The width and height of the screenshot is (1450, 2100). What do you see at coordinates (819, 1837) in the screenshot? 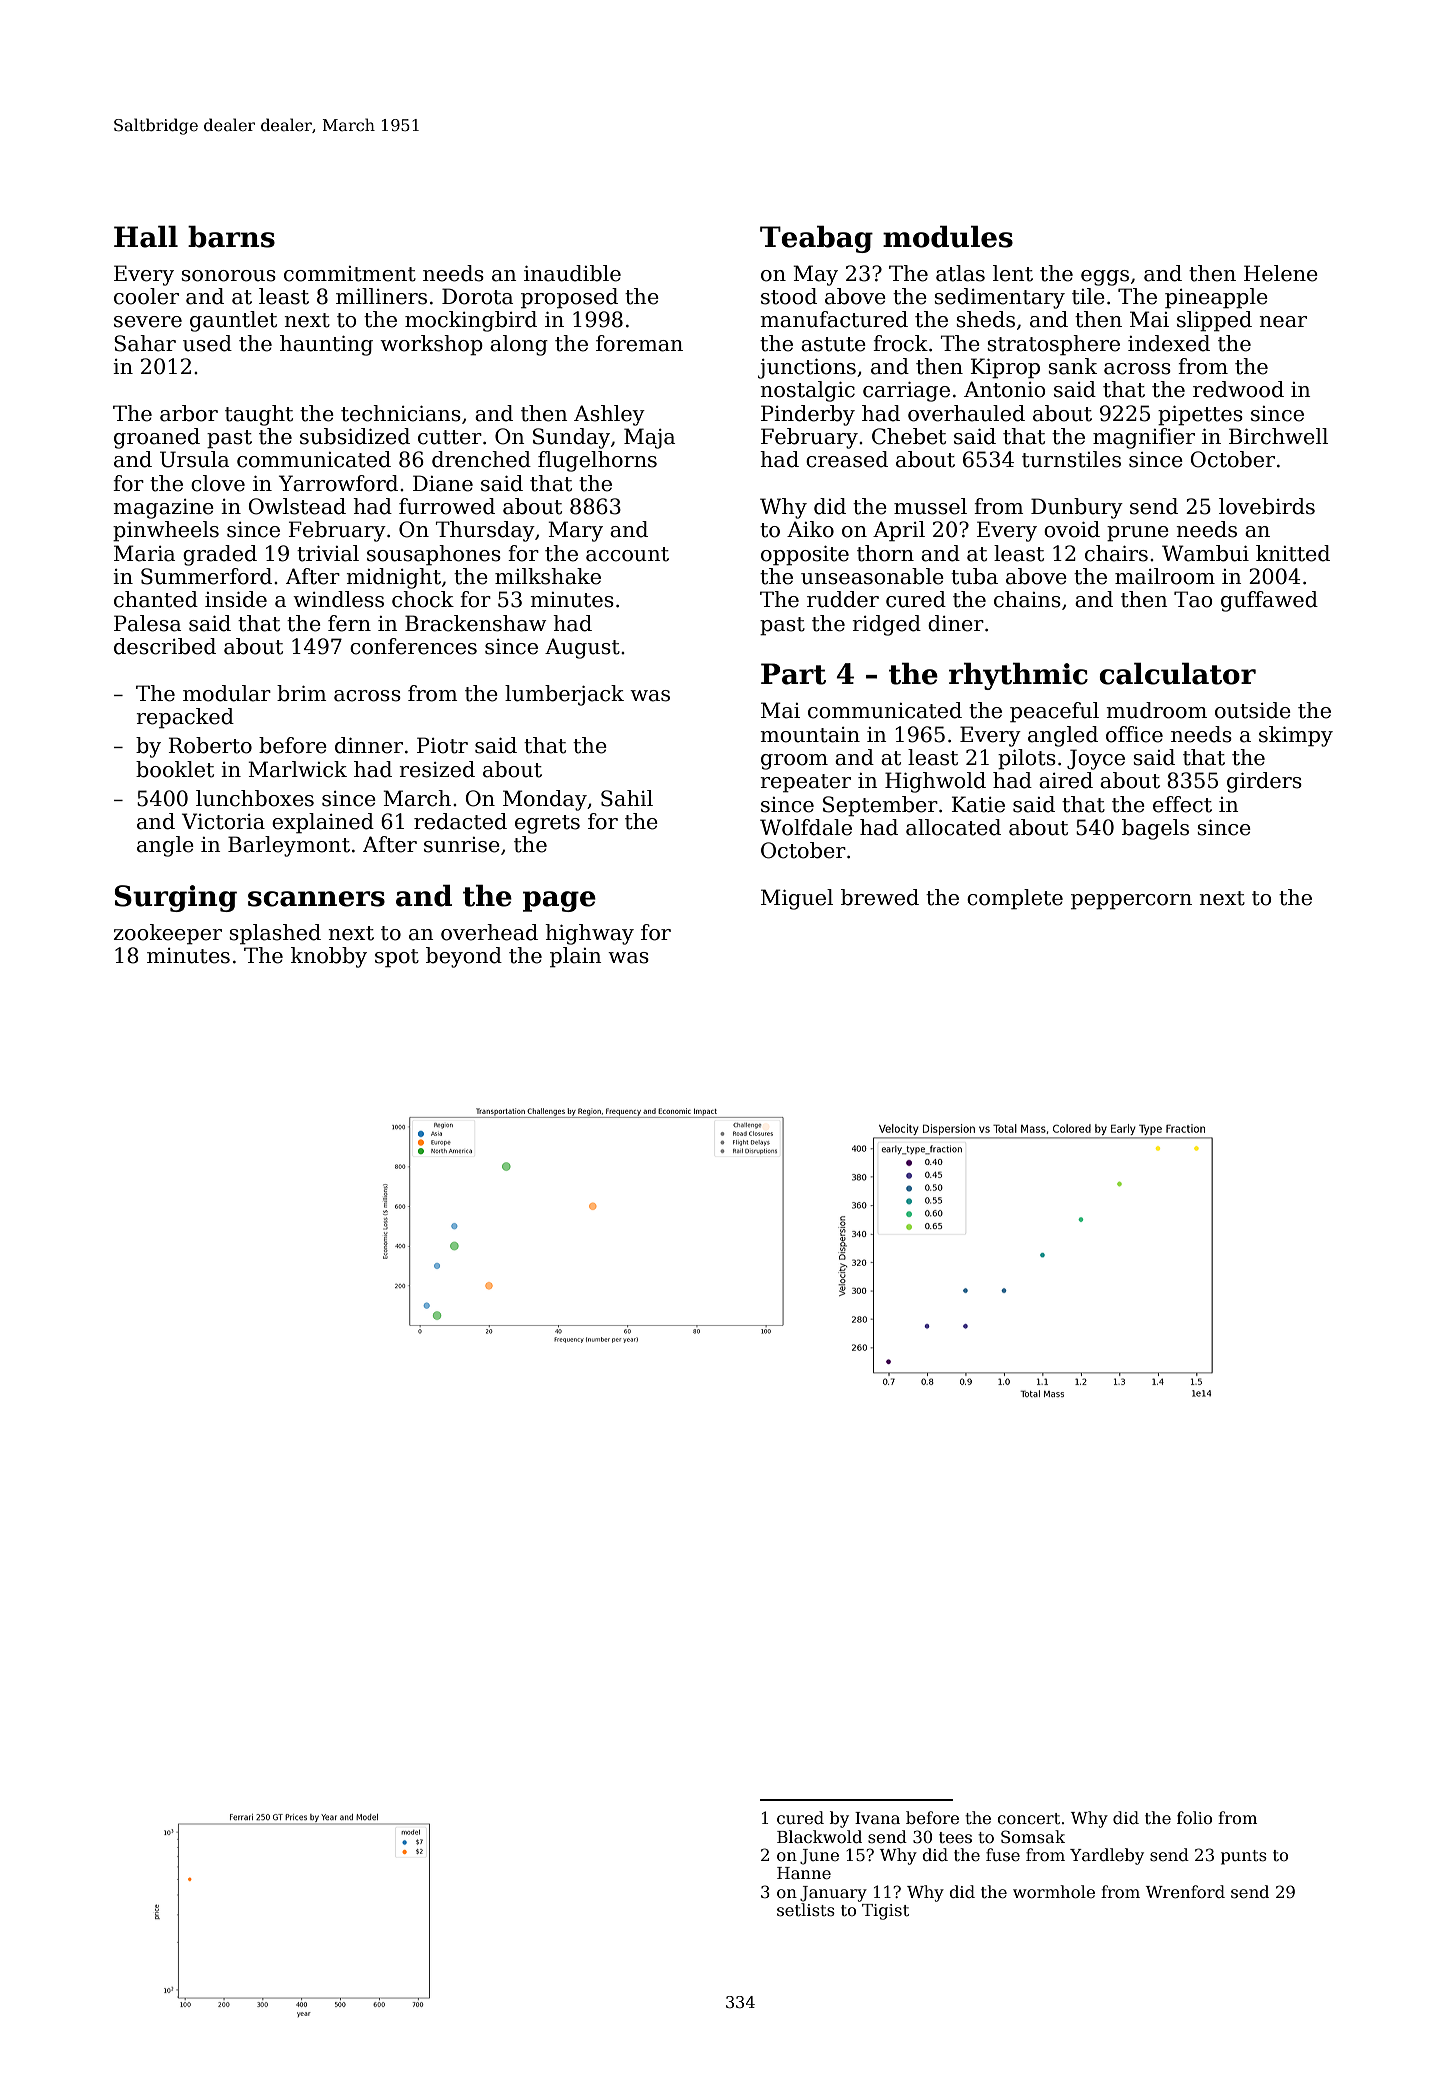
I see `Blackwold` at bounding box center [819, 1837].
